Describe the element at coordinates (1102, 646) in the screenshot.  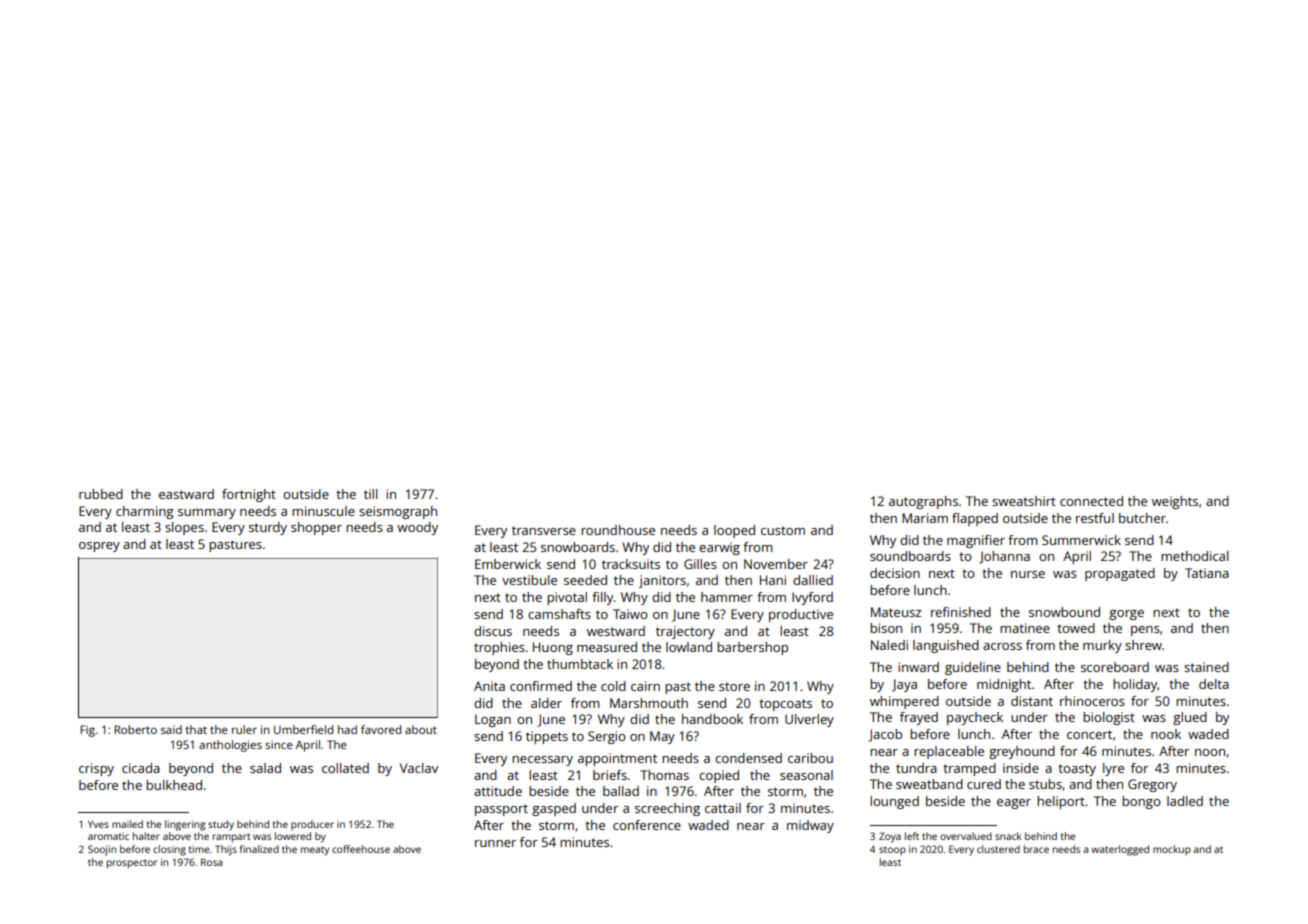
I see `murky` at that location.
